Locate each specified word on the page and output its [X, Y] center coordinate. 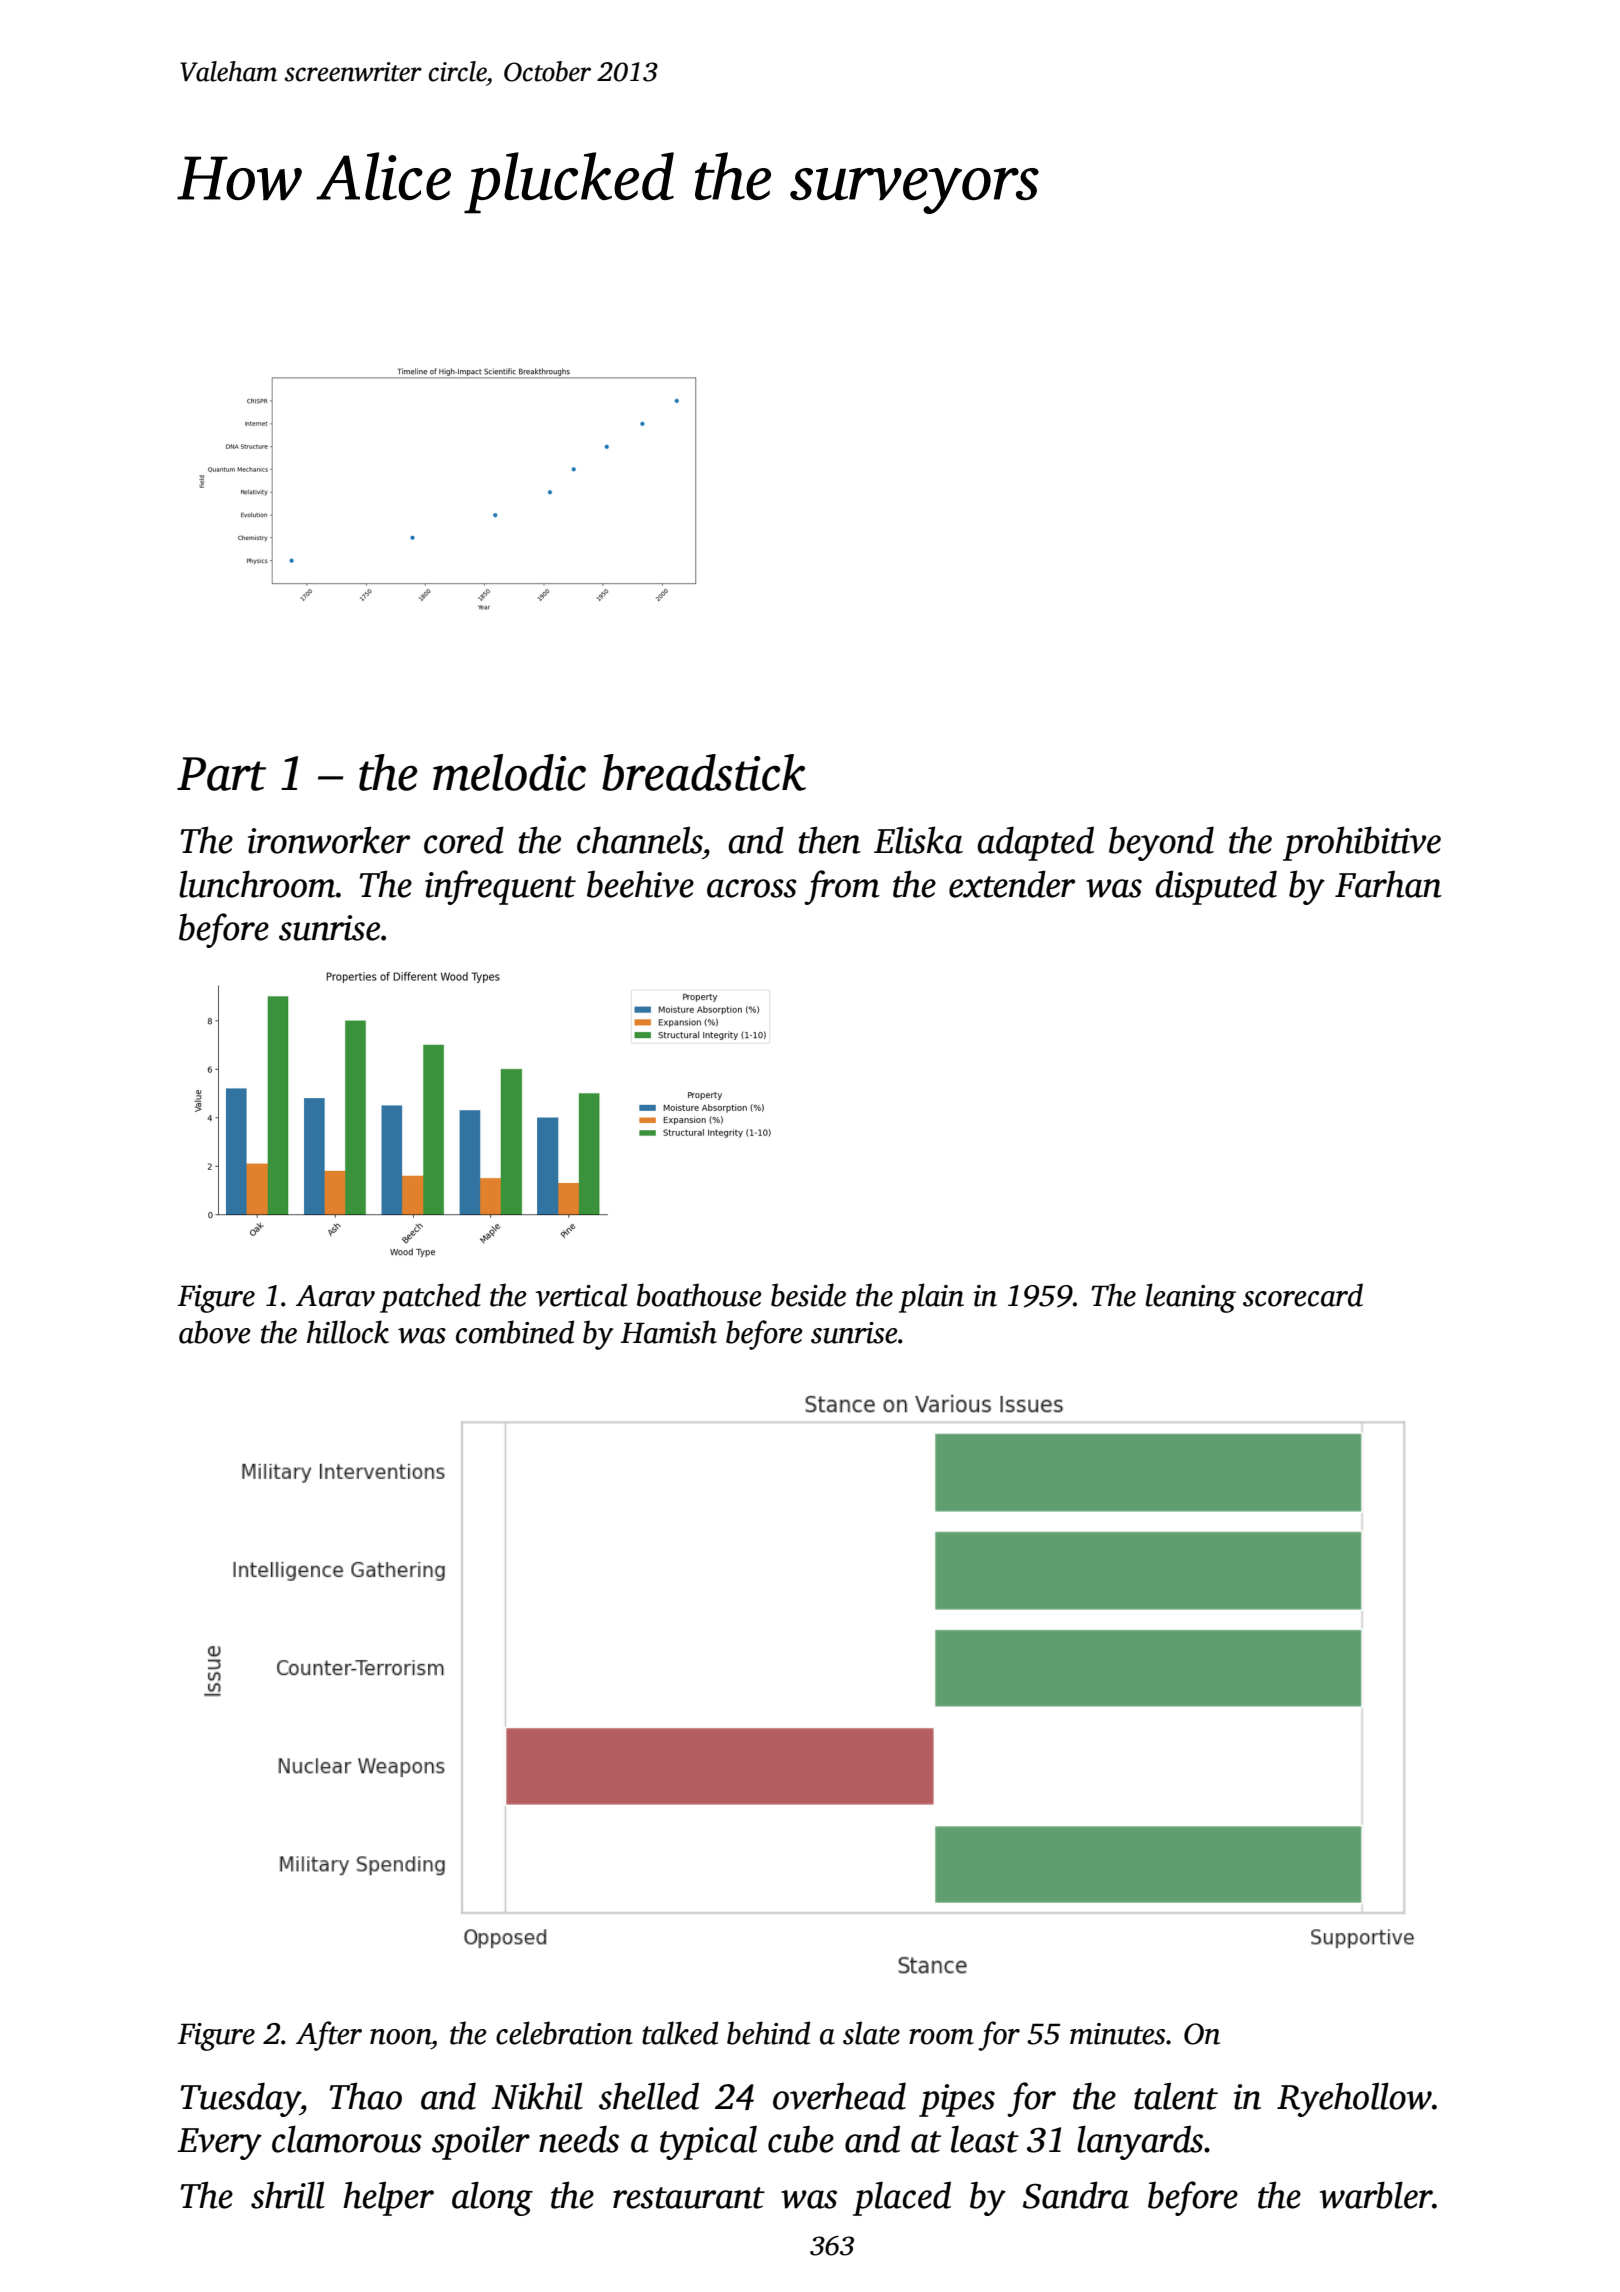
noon [400, 2037]
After [329, 2036]
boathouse [699, 1295]
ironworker [329, 840]
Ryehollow [1354, 2099]
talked [680, 2033]
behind [768, 2033]
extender [1012, 884]
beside [808, 1295]
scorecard [1303, 1295]
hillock [348, 1332]
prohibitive [1362, 843]
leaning [1191, 1298]
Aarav [335, 1296]
